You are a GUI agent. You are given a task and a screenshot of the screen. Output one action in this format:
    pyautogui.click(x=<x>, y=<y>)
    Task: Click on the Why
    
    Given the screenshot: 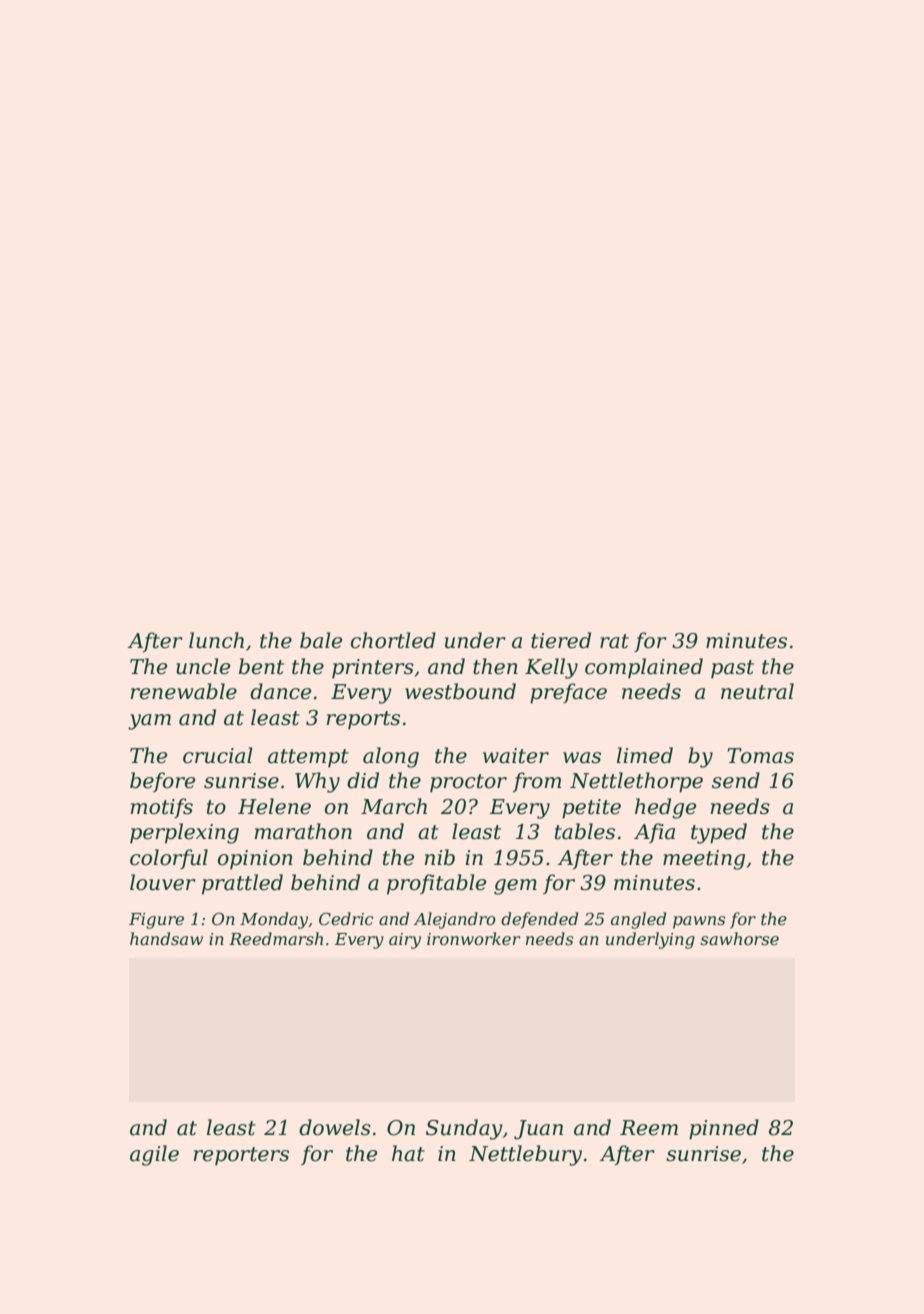 What is the action you would take?
    pyautogui.click(x=317, y=782)
